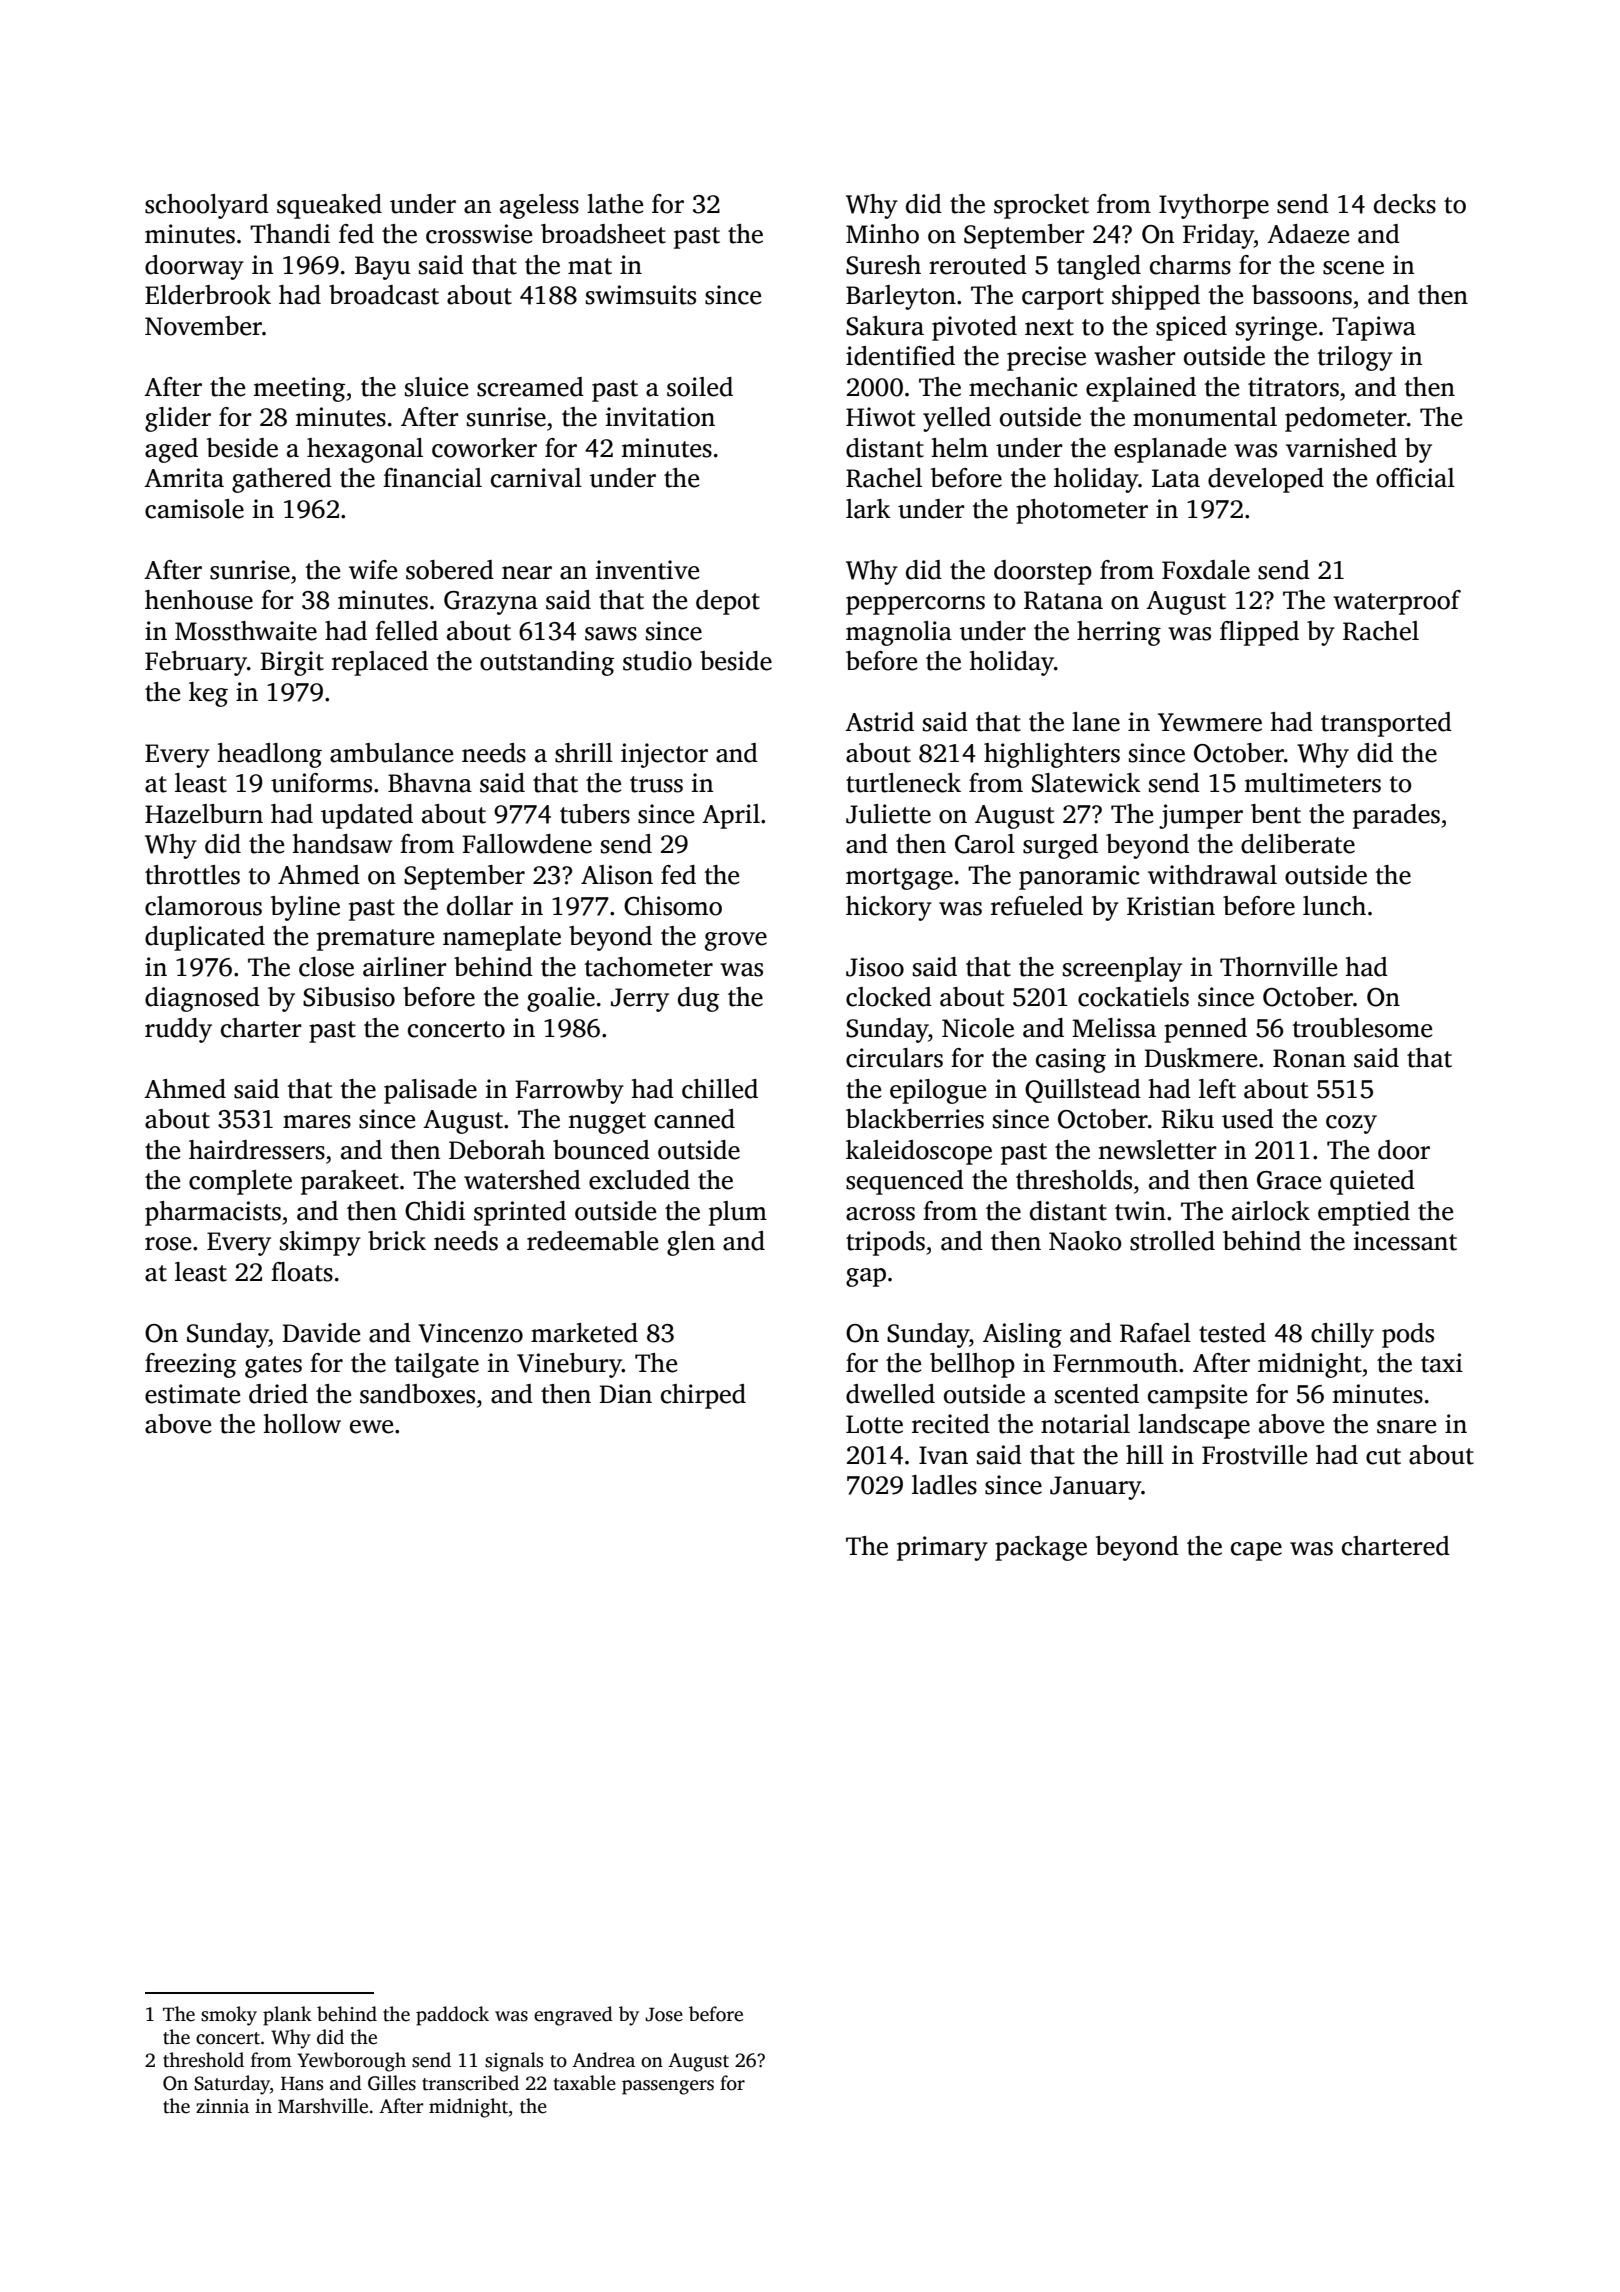  What do you see at coordinates (736, 941) in the screenshot?
I see `grove` at bounding box center [736, 941].
